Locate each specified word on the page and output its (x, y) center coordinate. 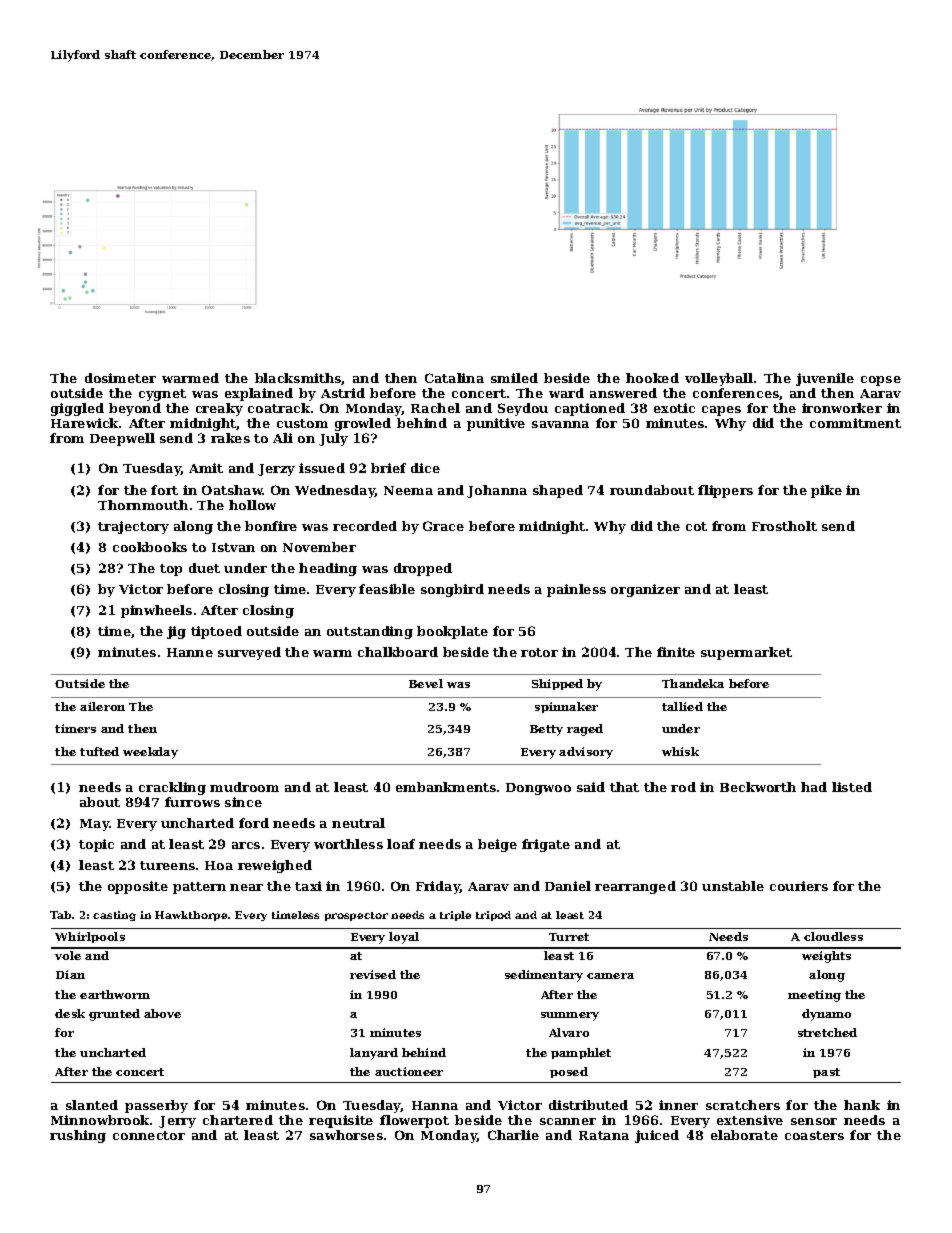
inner (678, 1105)
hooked (652, 378)
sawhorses (346, 1135)
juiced (657, 1136)
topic (96, 845)
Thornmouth (143, 505)
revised (373, 974)
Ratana (604, 1135)
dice (425, 468)
